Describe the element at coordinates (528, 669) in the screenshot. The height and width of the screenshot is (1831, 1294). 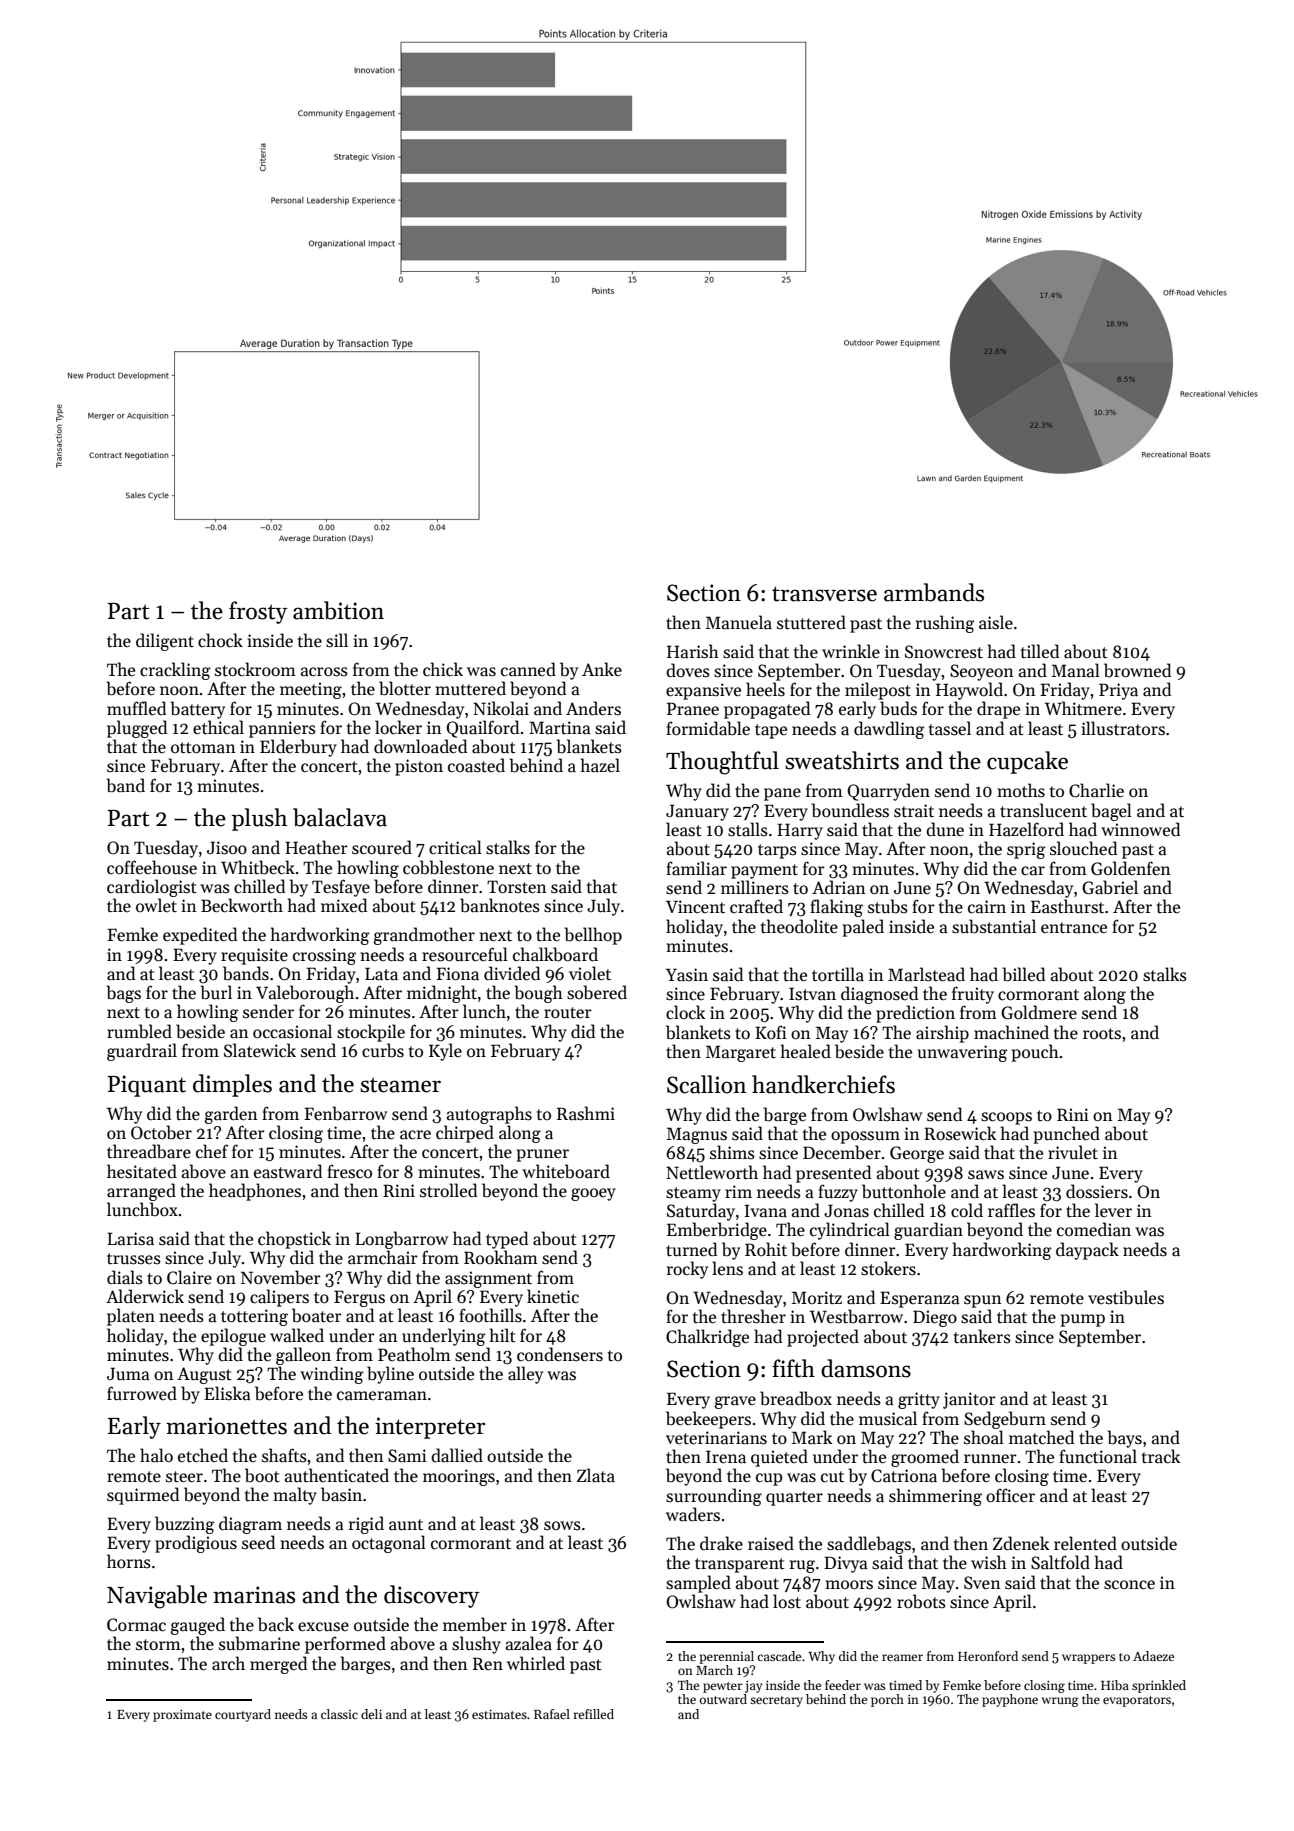
I see `canned` at that location.
